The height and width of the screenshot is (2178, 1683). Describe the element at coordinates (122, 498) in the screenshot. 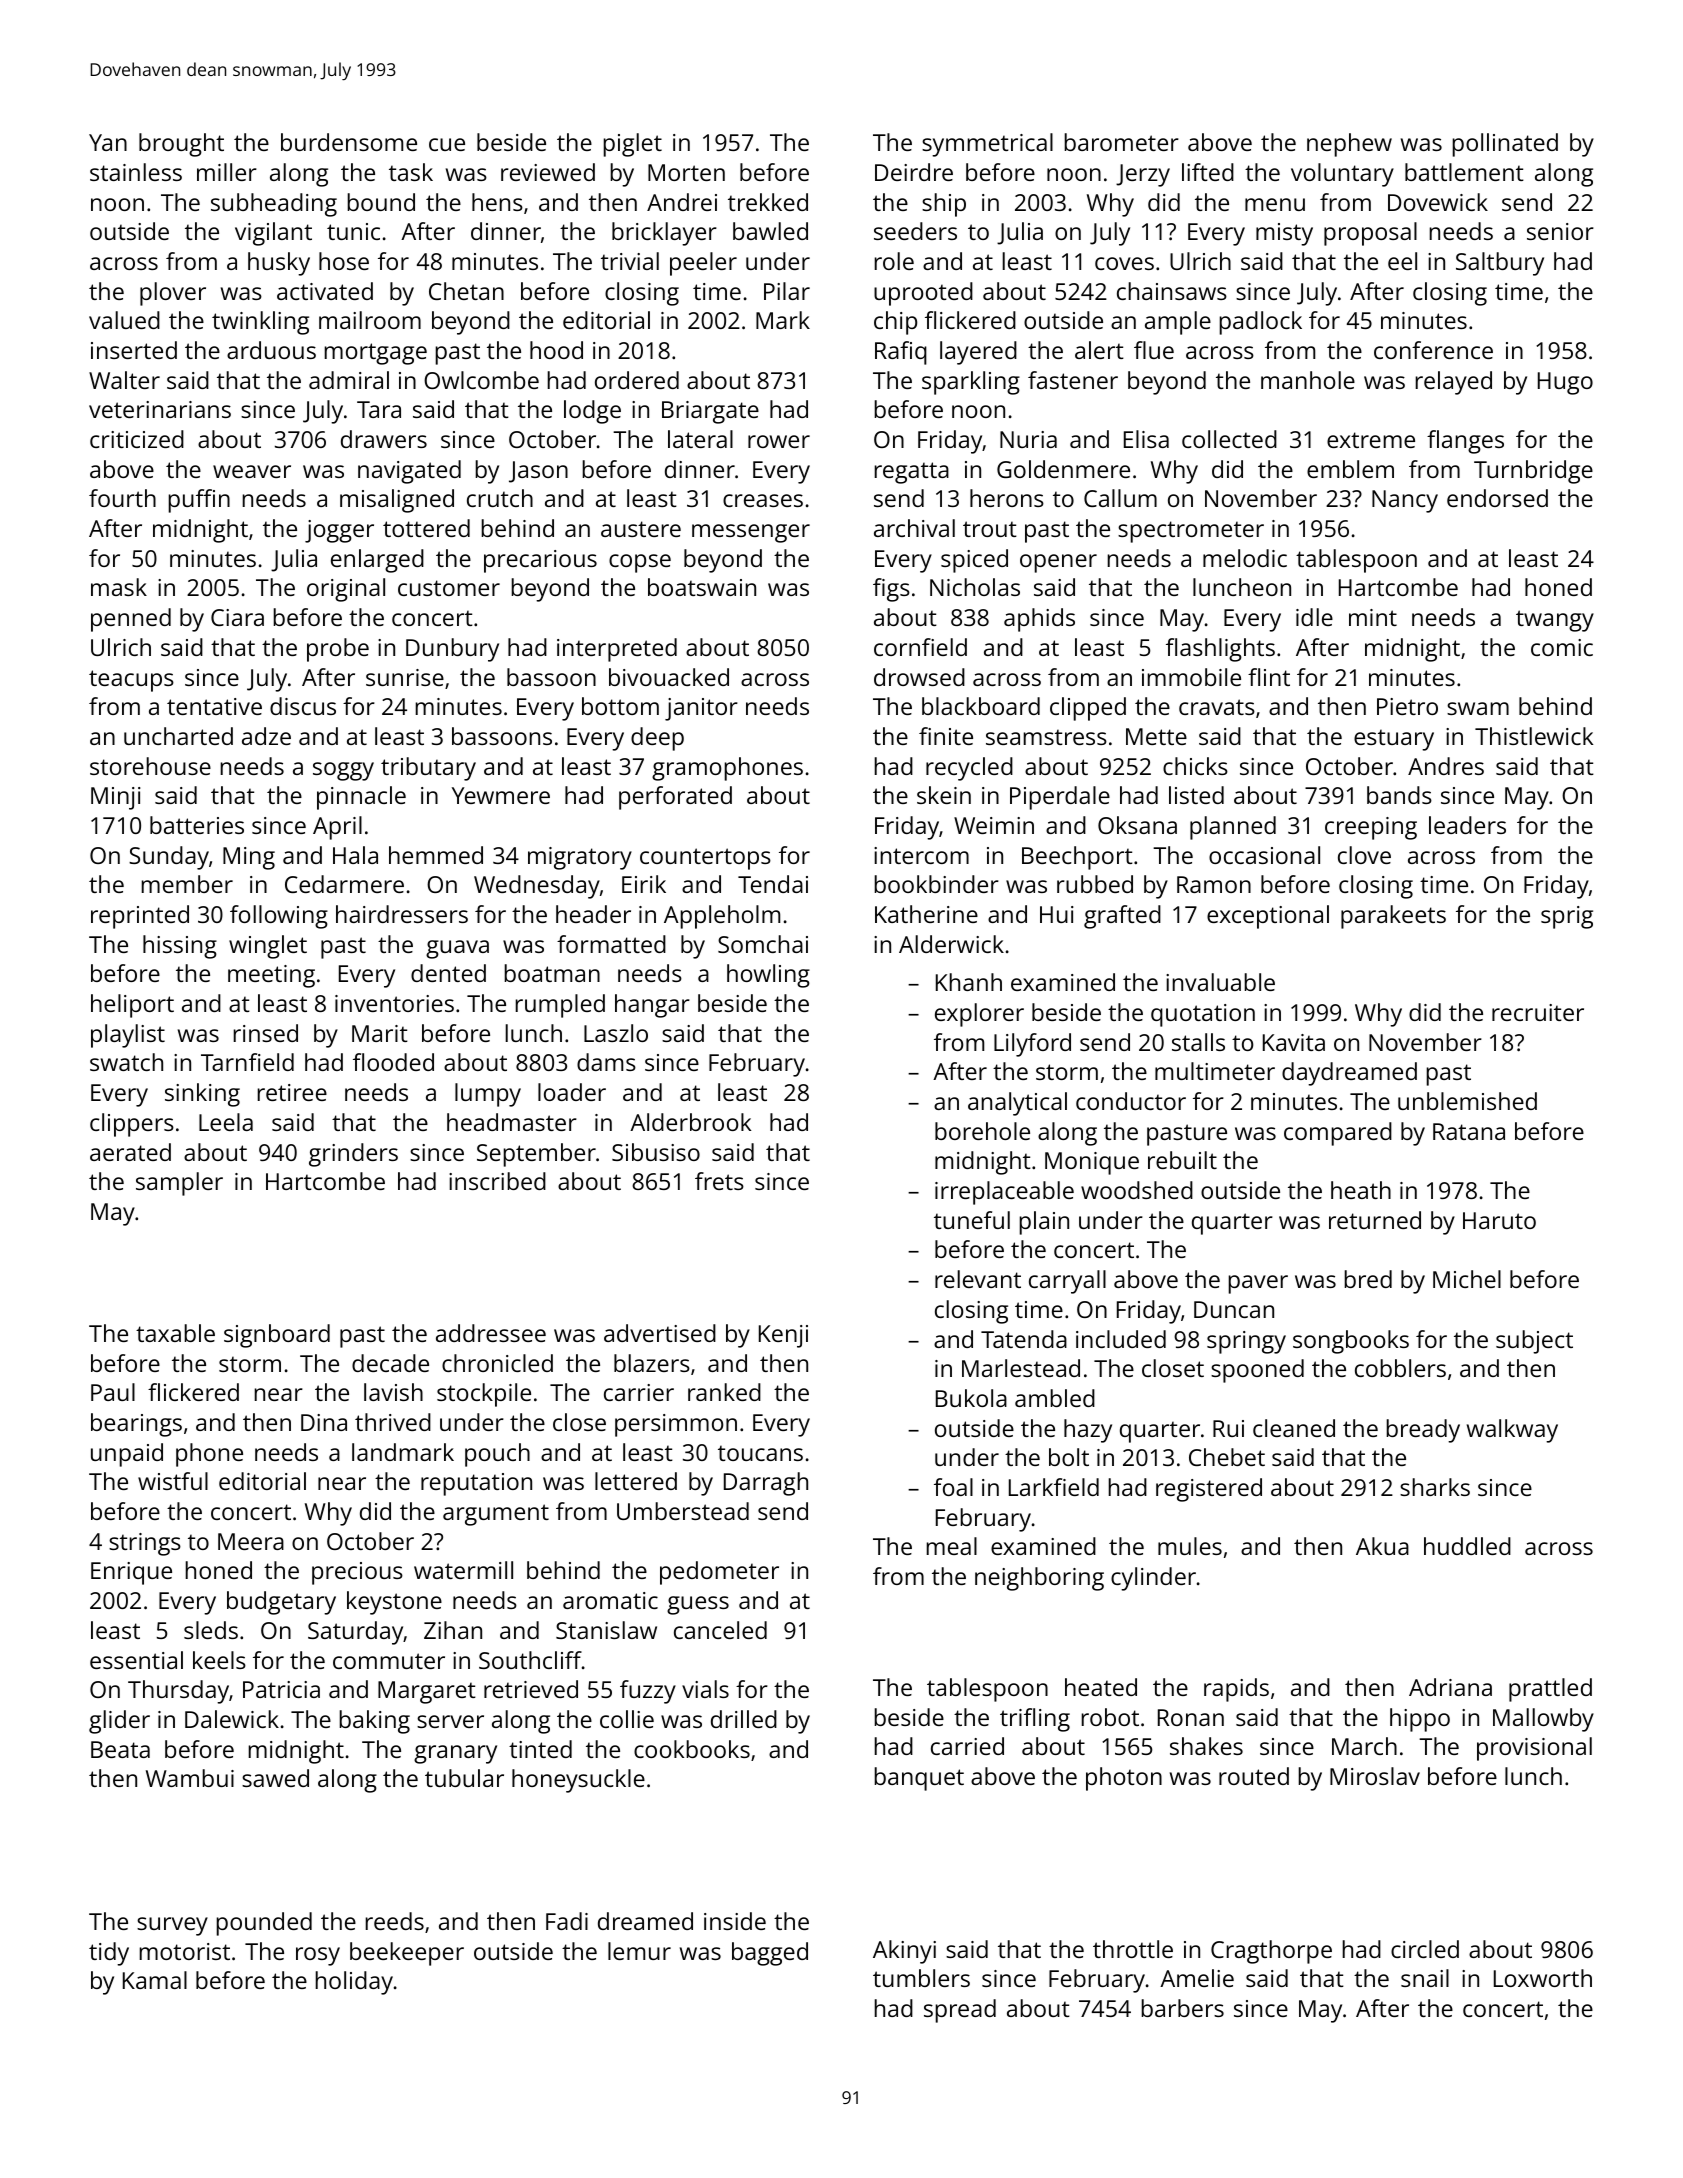

I see `fourth` at that location.
